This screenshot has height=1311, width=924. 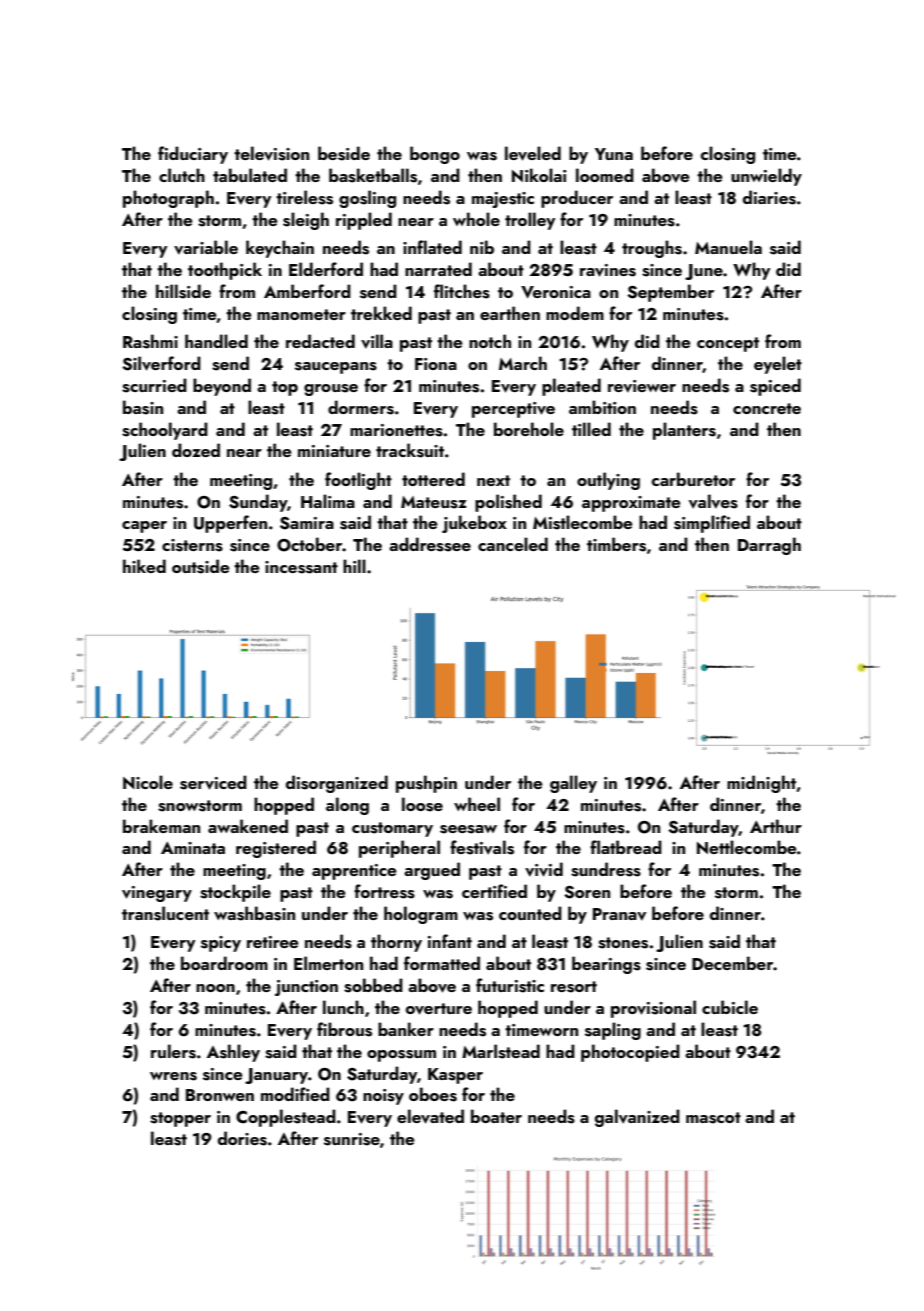 What do you see at coordinates (713, 501) in the screenshot?
I see `valves` at bounding box center [713, 501].
